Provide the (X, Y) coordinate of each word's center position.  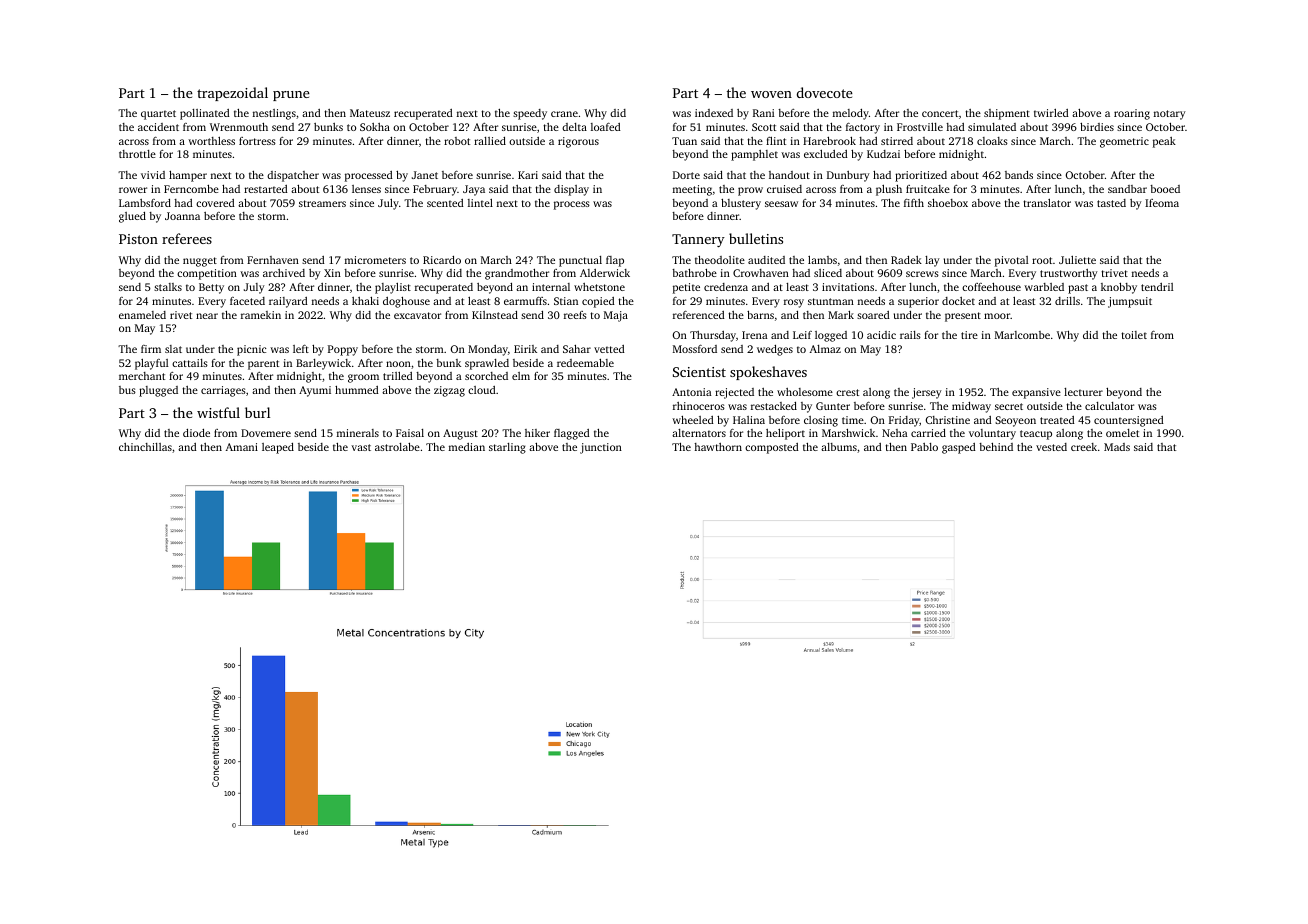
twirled (1051, 113)
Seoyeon (1015, 421)
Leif (802, 335)
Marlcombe (1022, 335)
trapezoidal (232, 94)
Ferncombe (191, 189)
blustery (741, 204)
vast (361, 447)
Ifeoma (1162, 203)
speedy (530, 114)
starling (507, 448)
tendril (1157, 287)
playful (152, 364)
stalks (168, 287)
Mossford (695, 349)
